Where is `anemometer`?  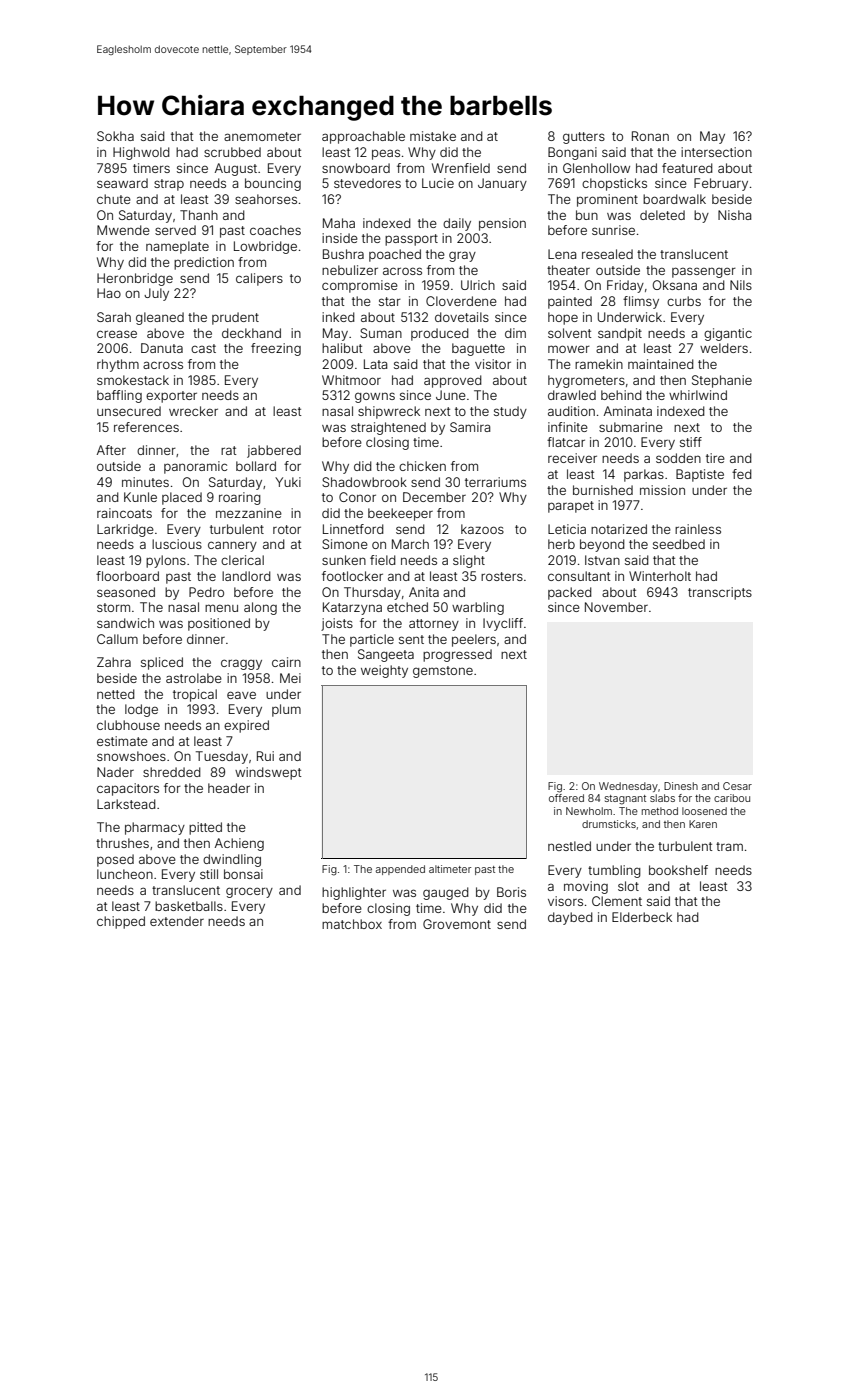
anemometer is located at coordinates (262, 136).
